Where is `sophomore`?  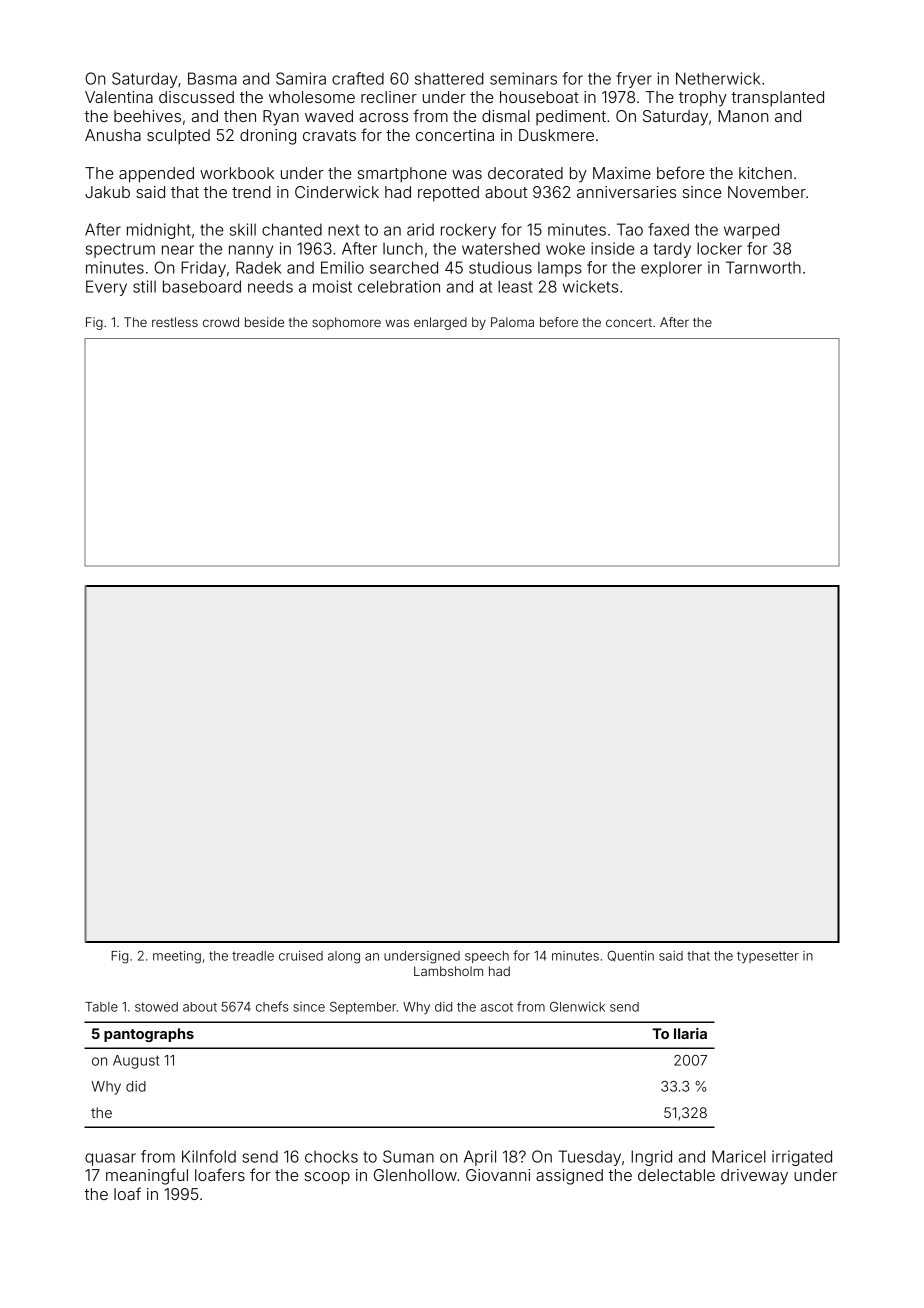 sophomore is located at coordinates (346, 323).
